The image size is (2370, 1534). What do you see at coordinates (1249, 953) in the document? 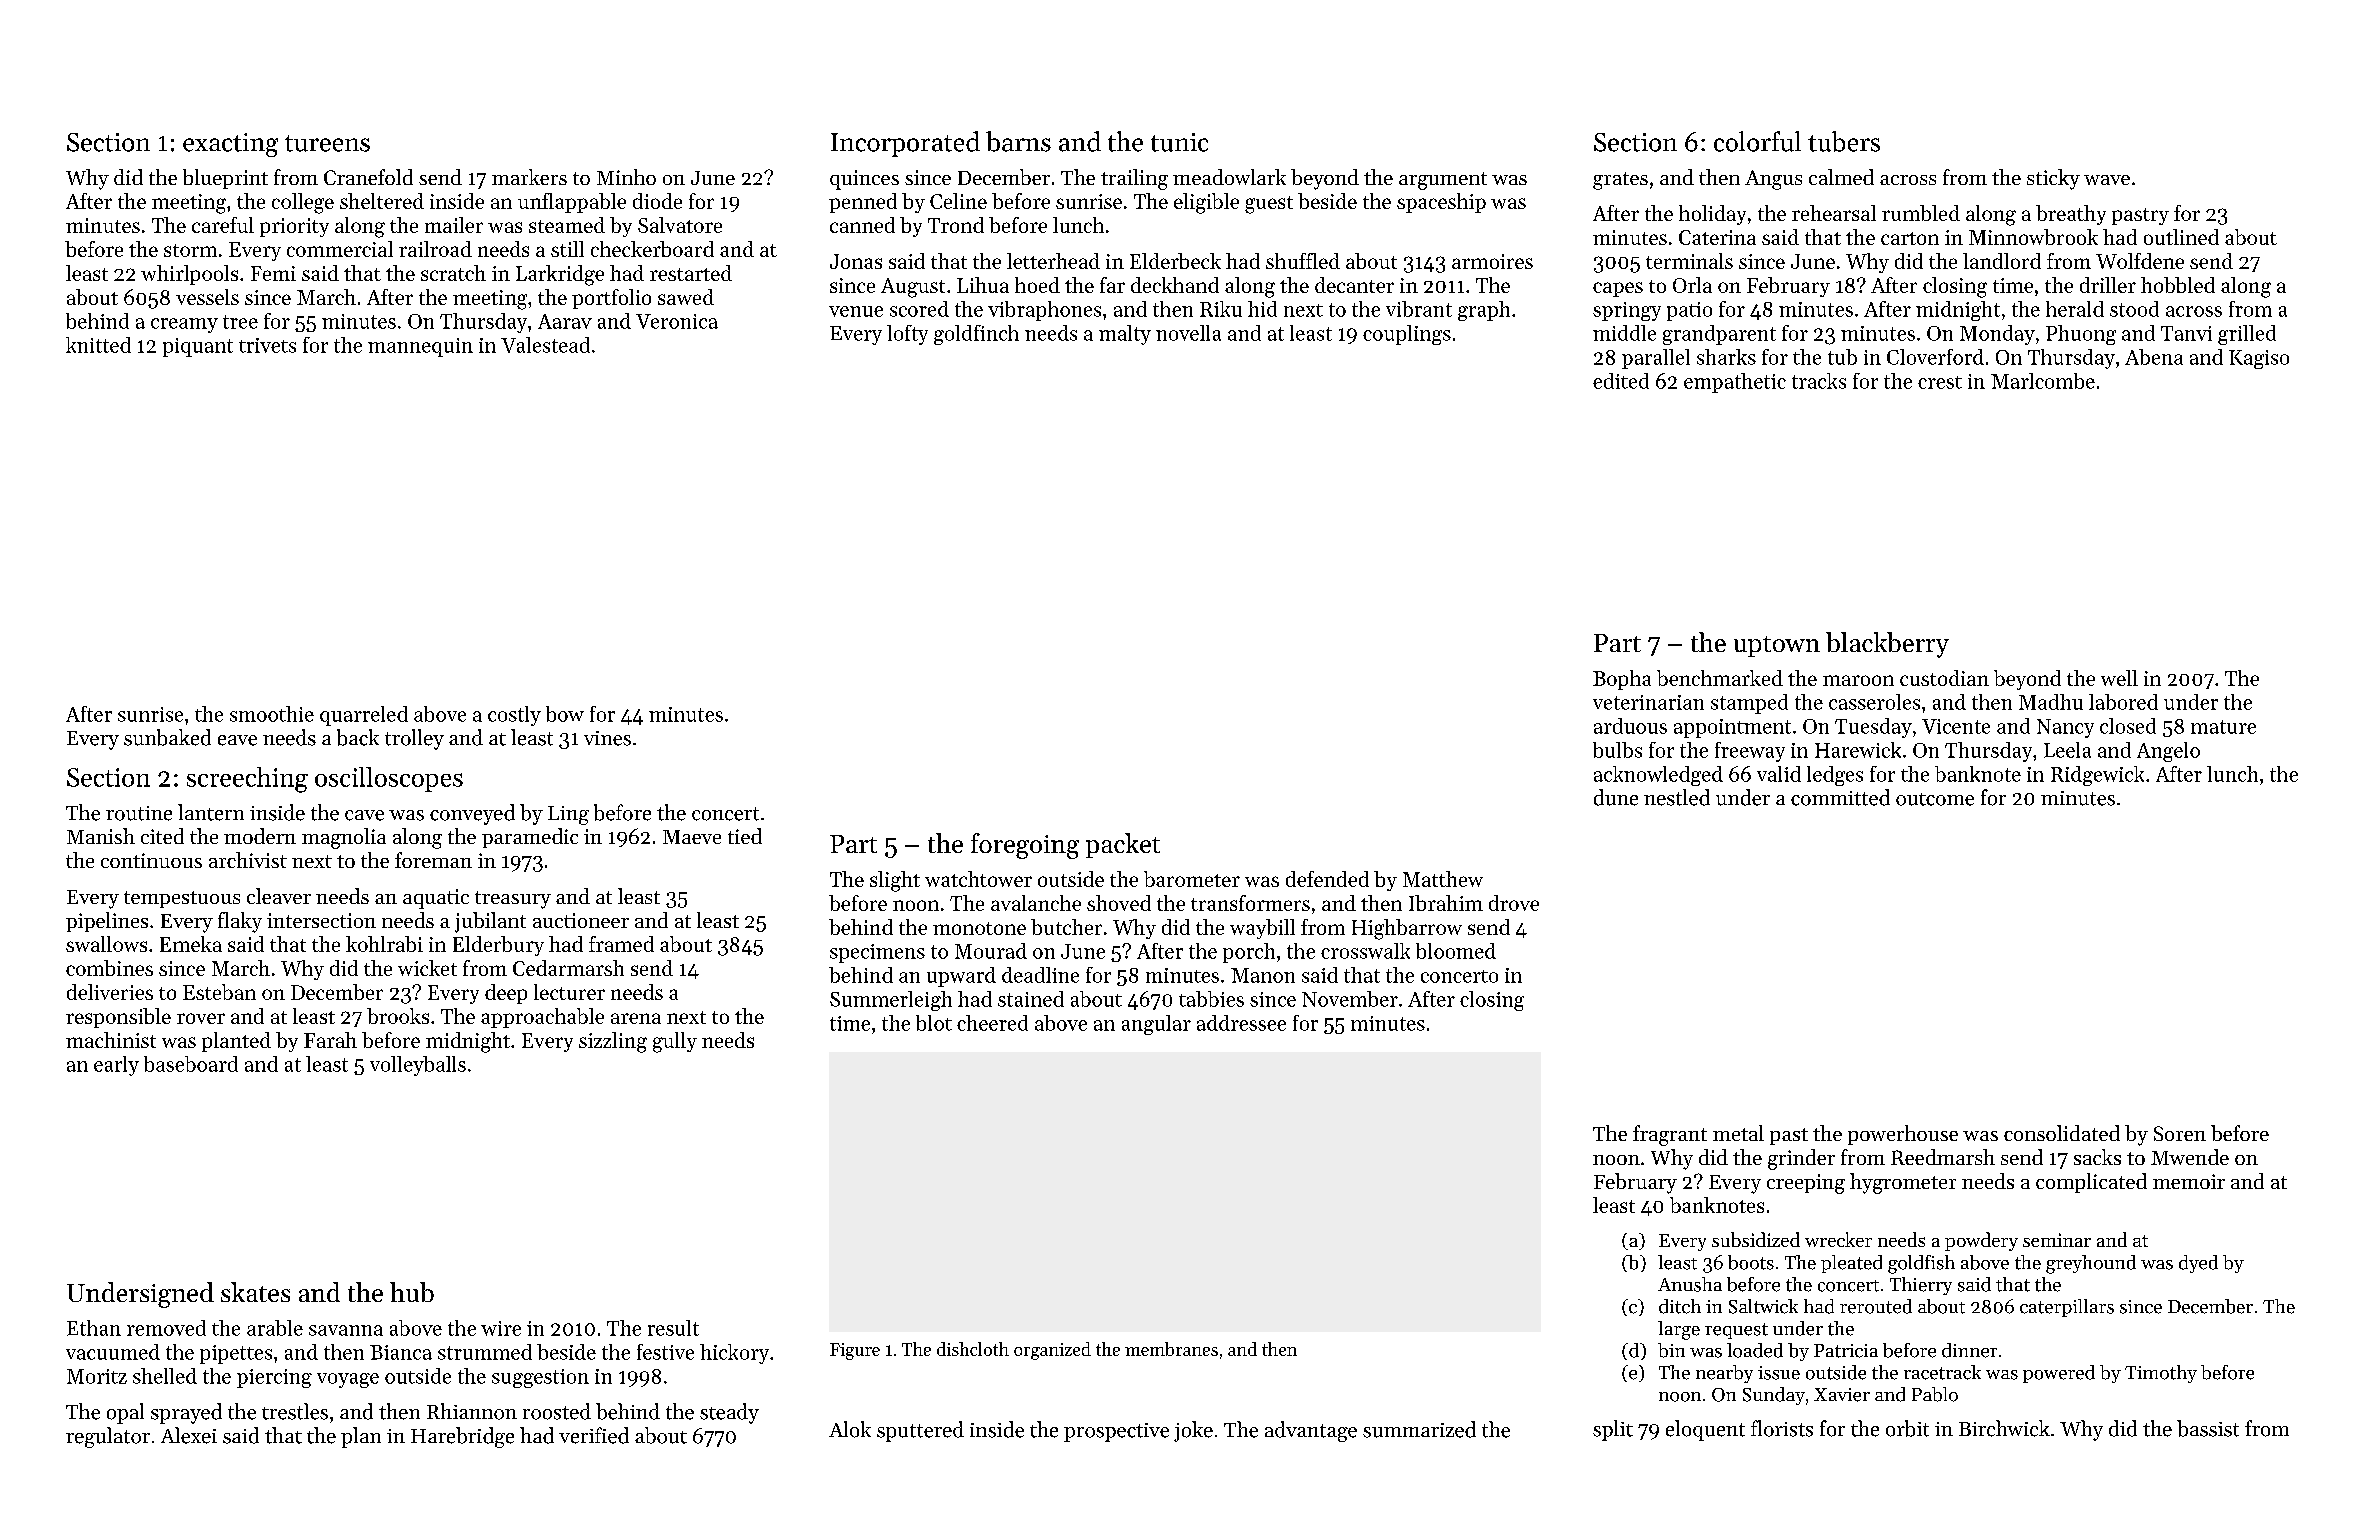
I see `porch` at bounding box center [1249, 953].
